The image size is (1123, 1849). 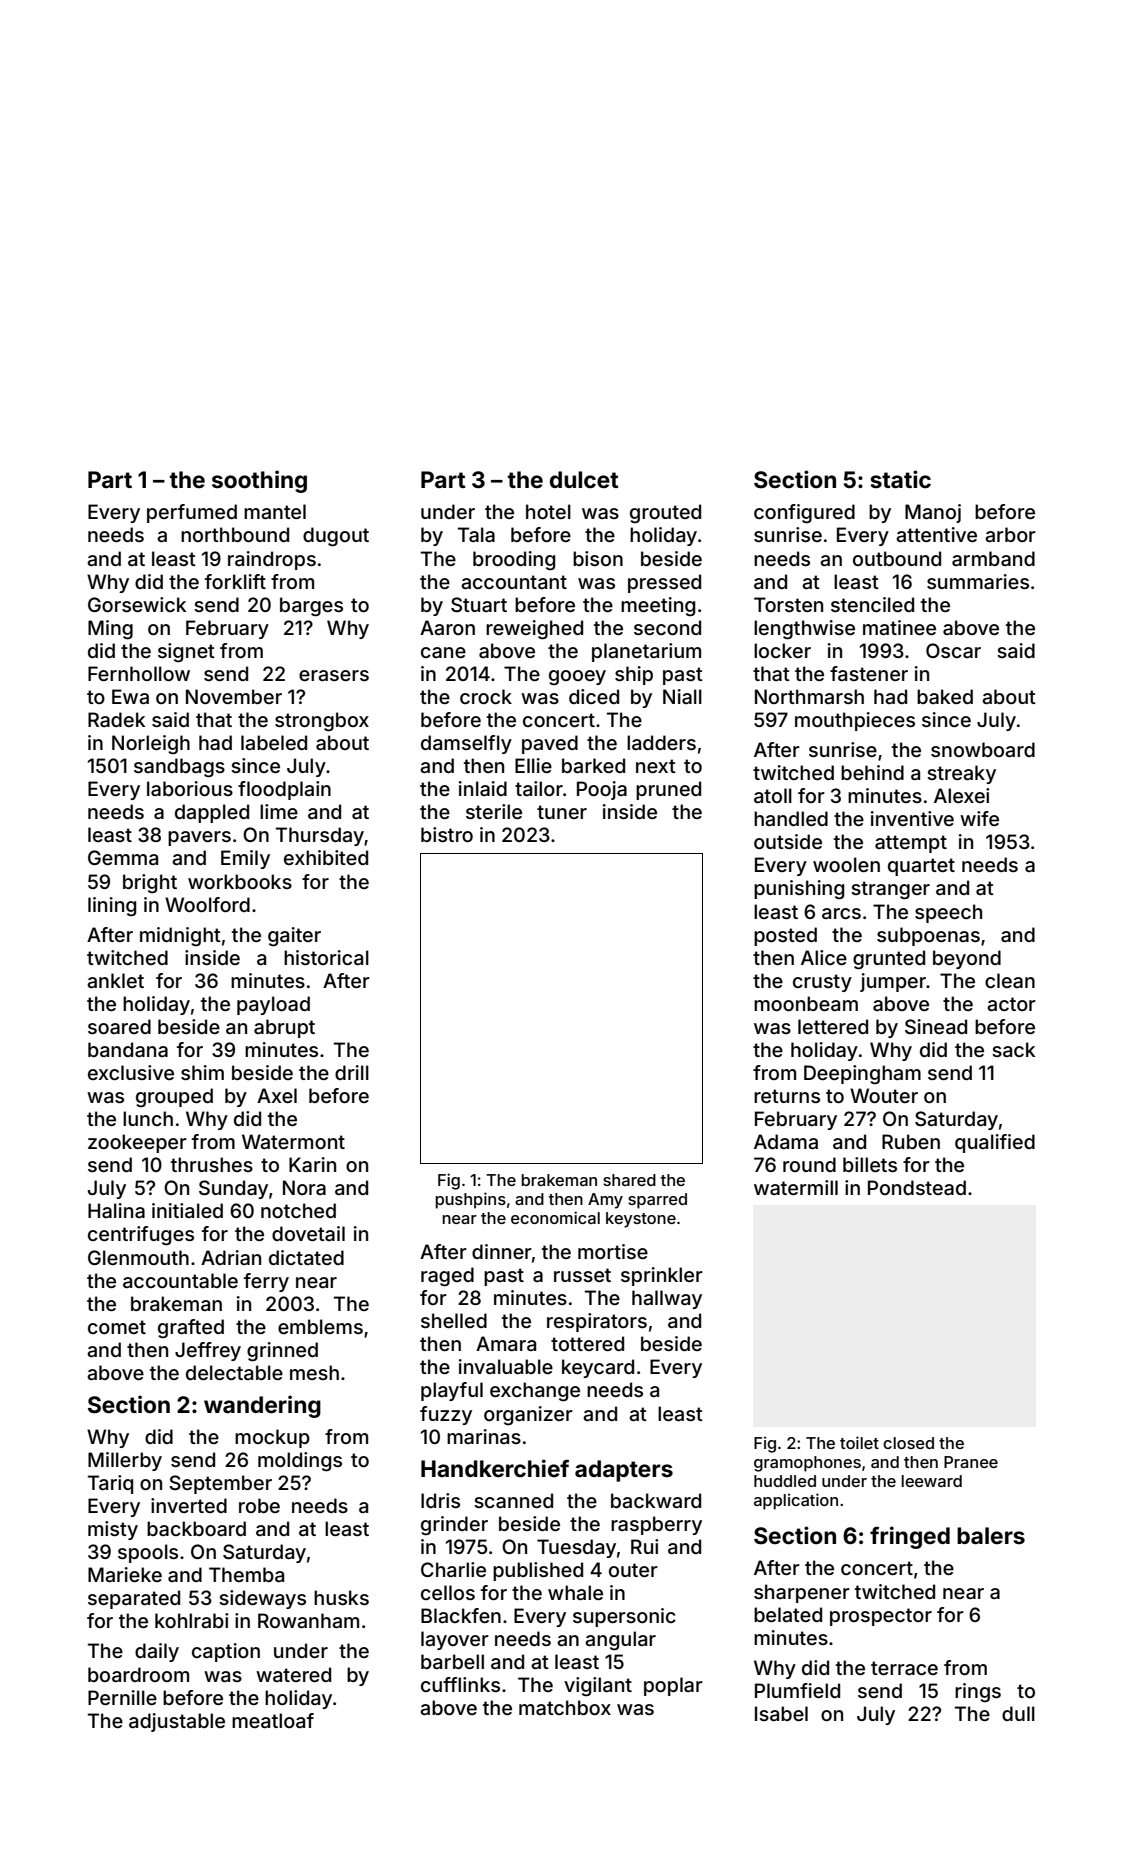 I want to click on speech, so click(x=948, y=913).
